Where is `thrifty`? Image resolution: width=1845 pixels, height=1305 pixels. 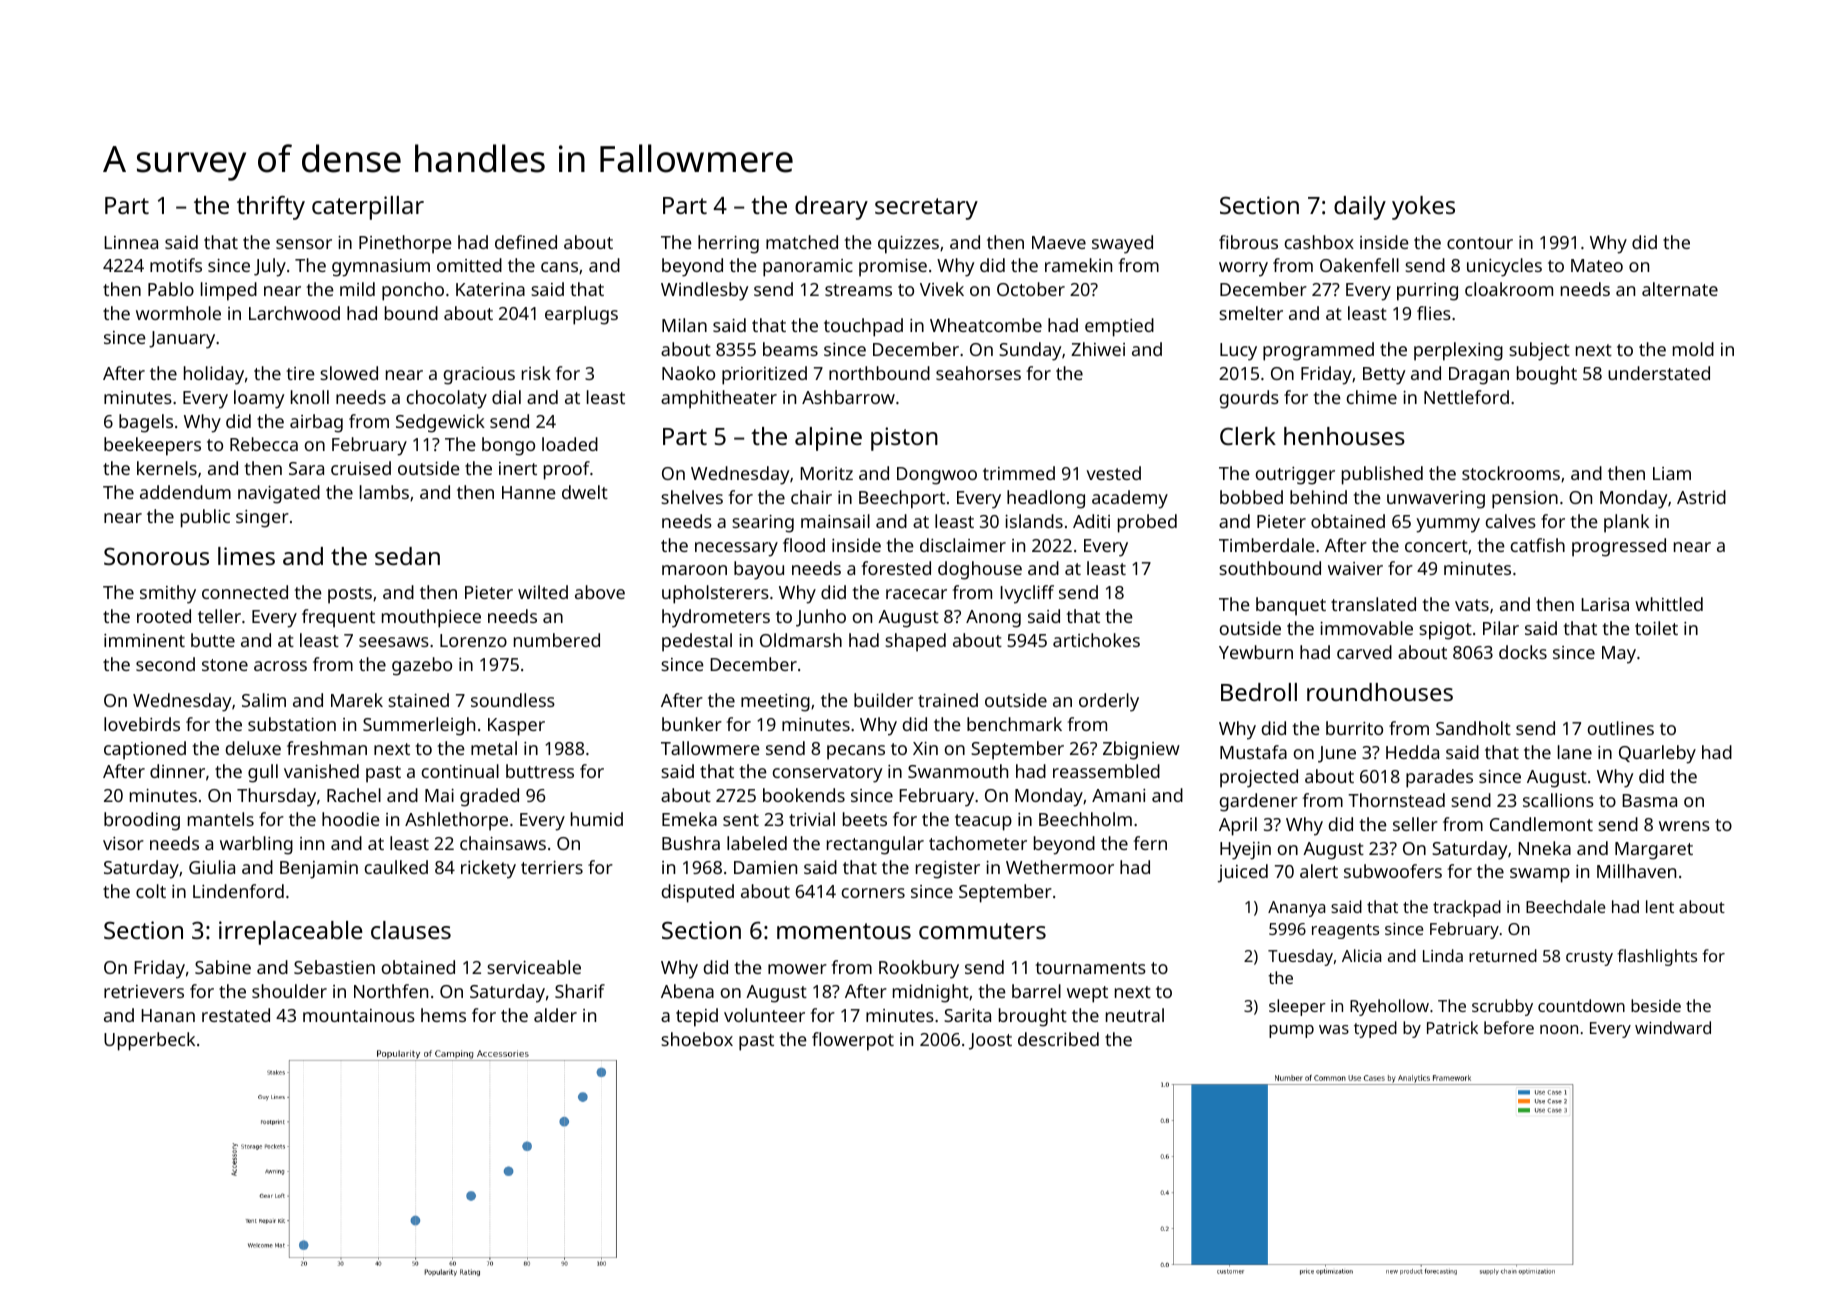
thrifty is located at coordinates (271, 208).
